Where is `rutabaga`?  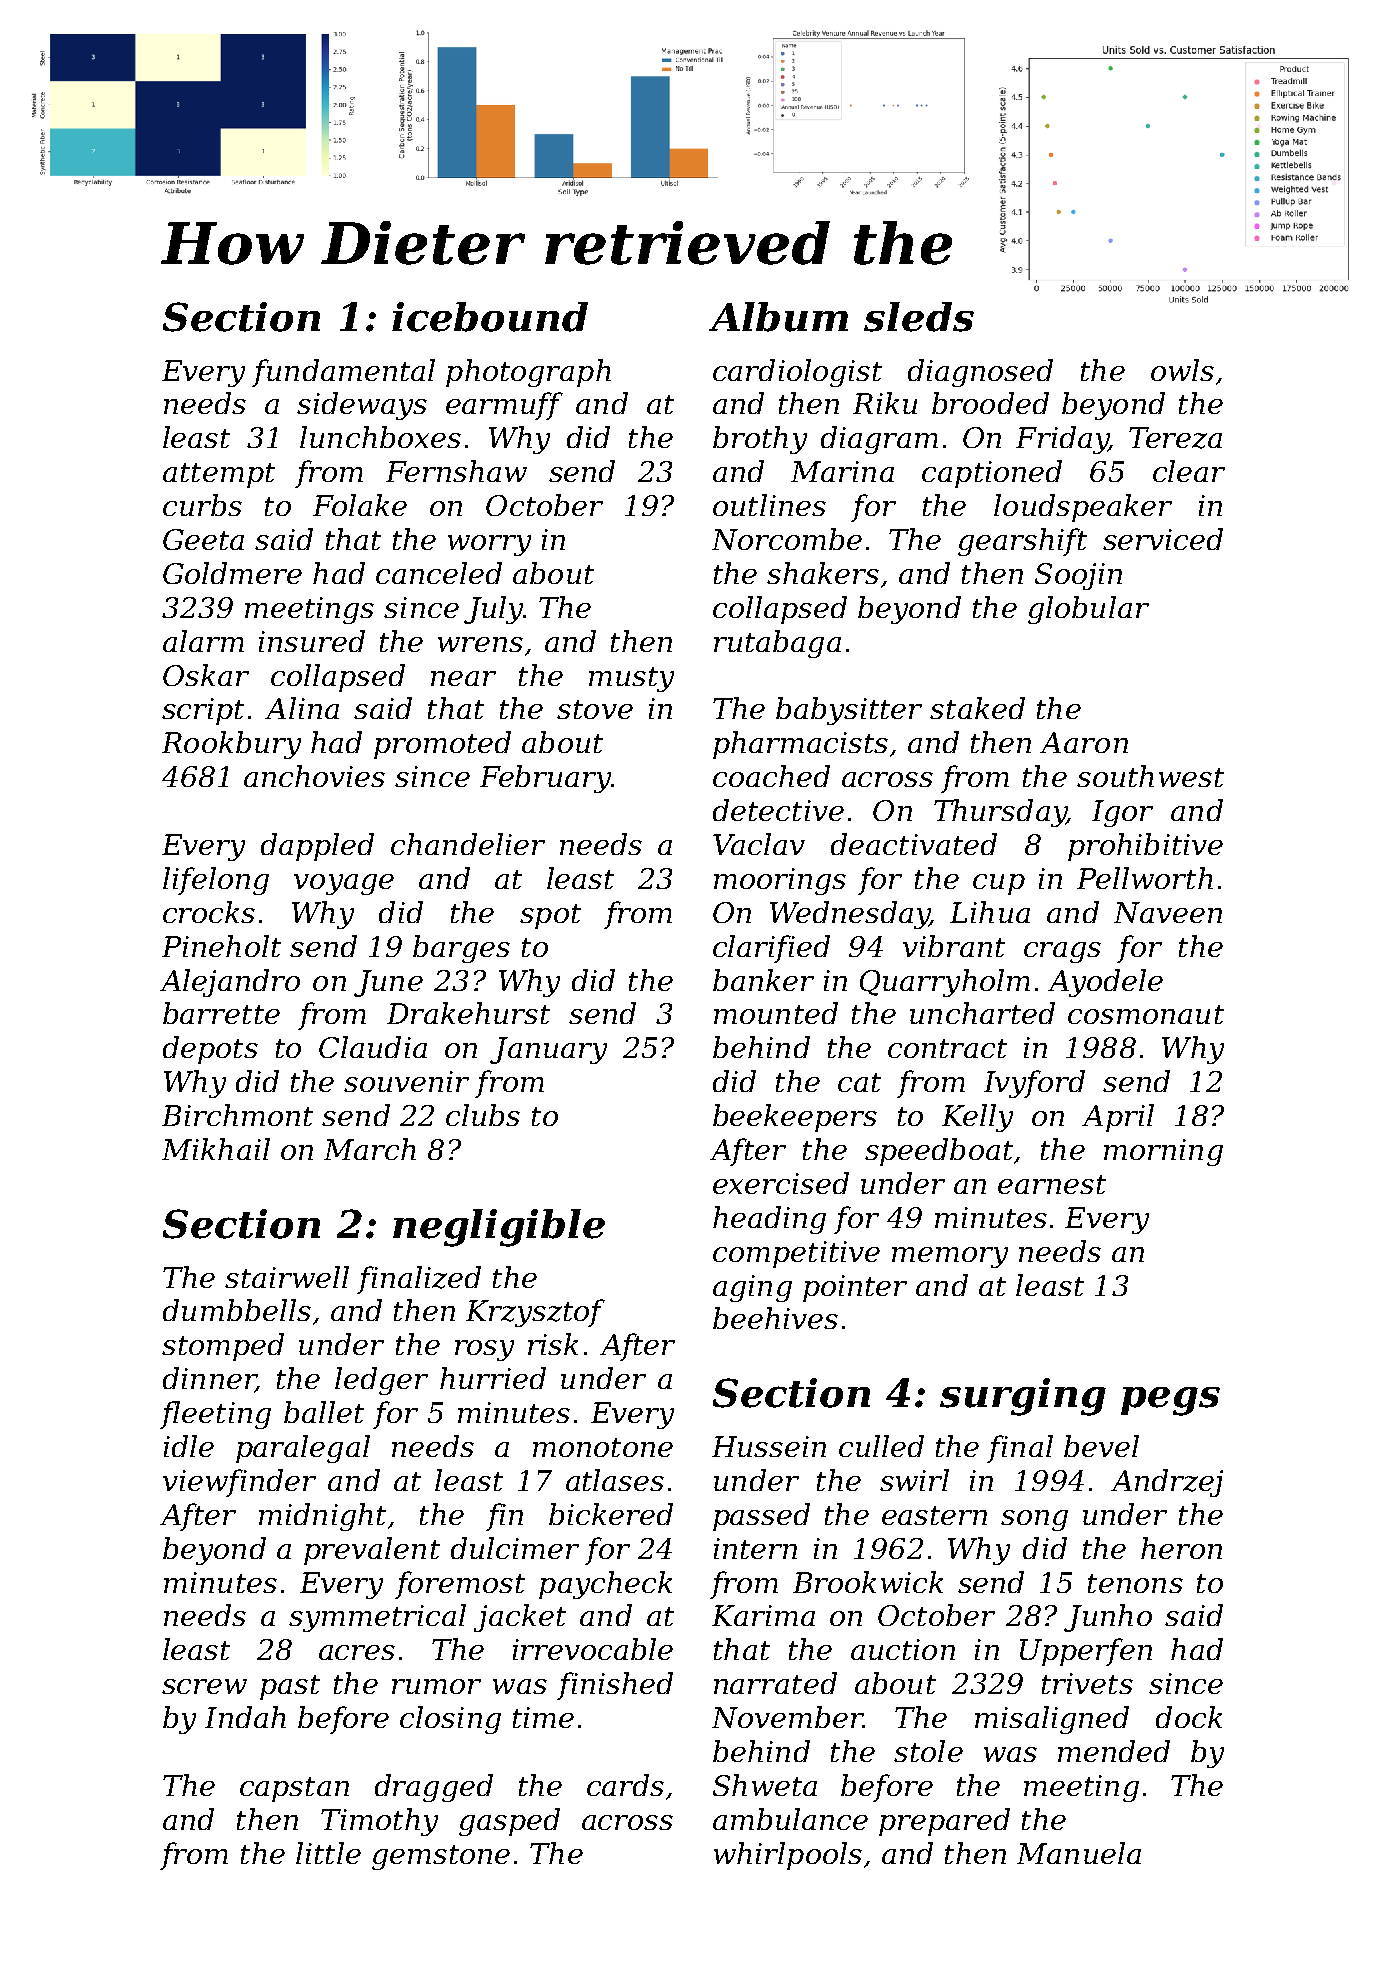 rutabaga is located at coordinates (777, 644).
